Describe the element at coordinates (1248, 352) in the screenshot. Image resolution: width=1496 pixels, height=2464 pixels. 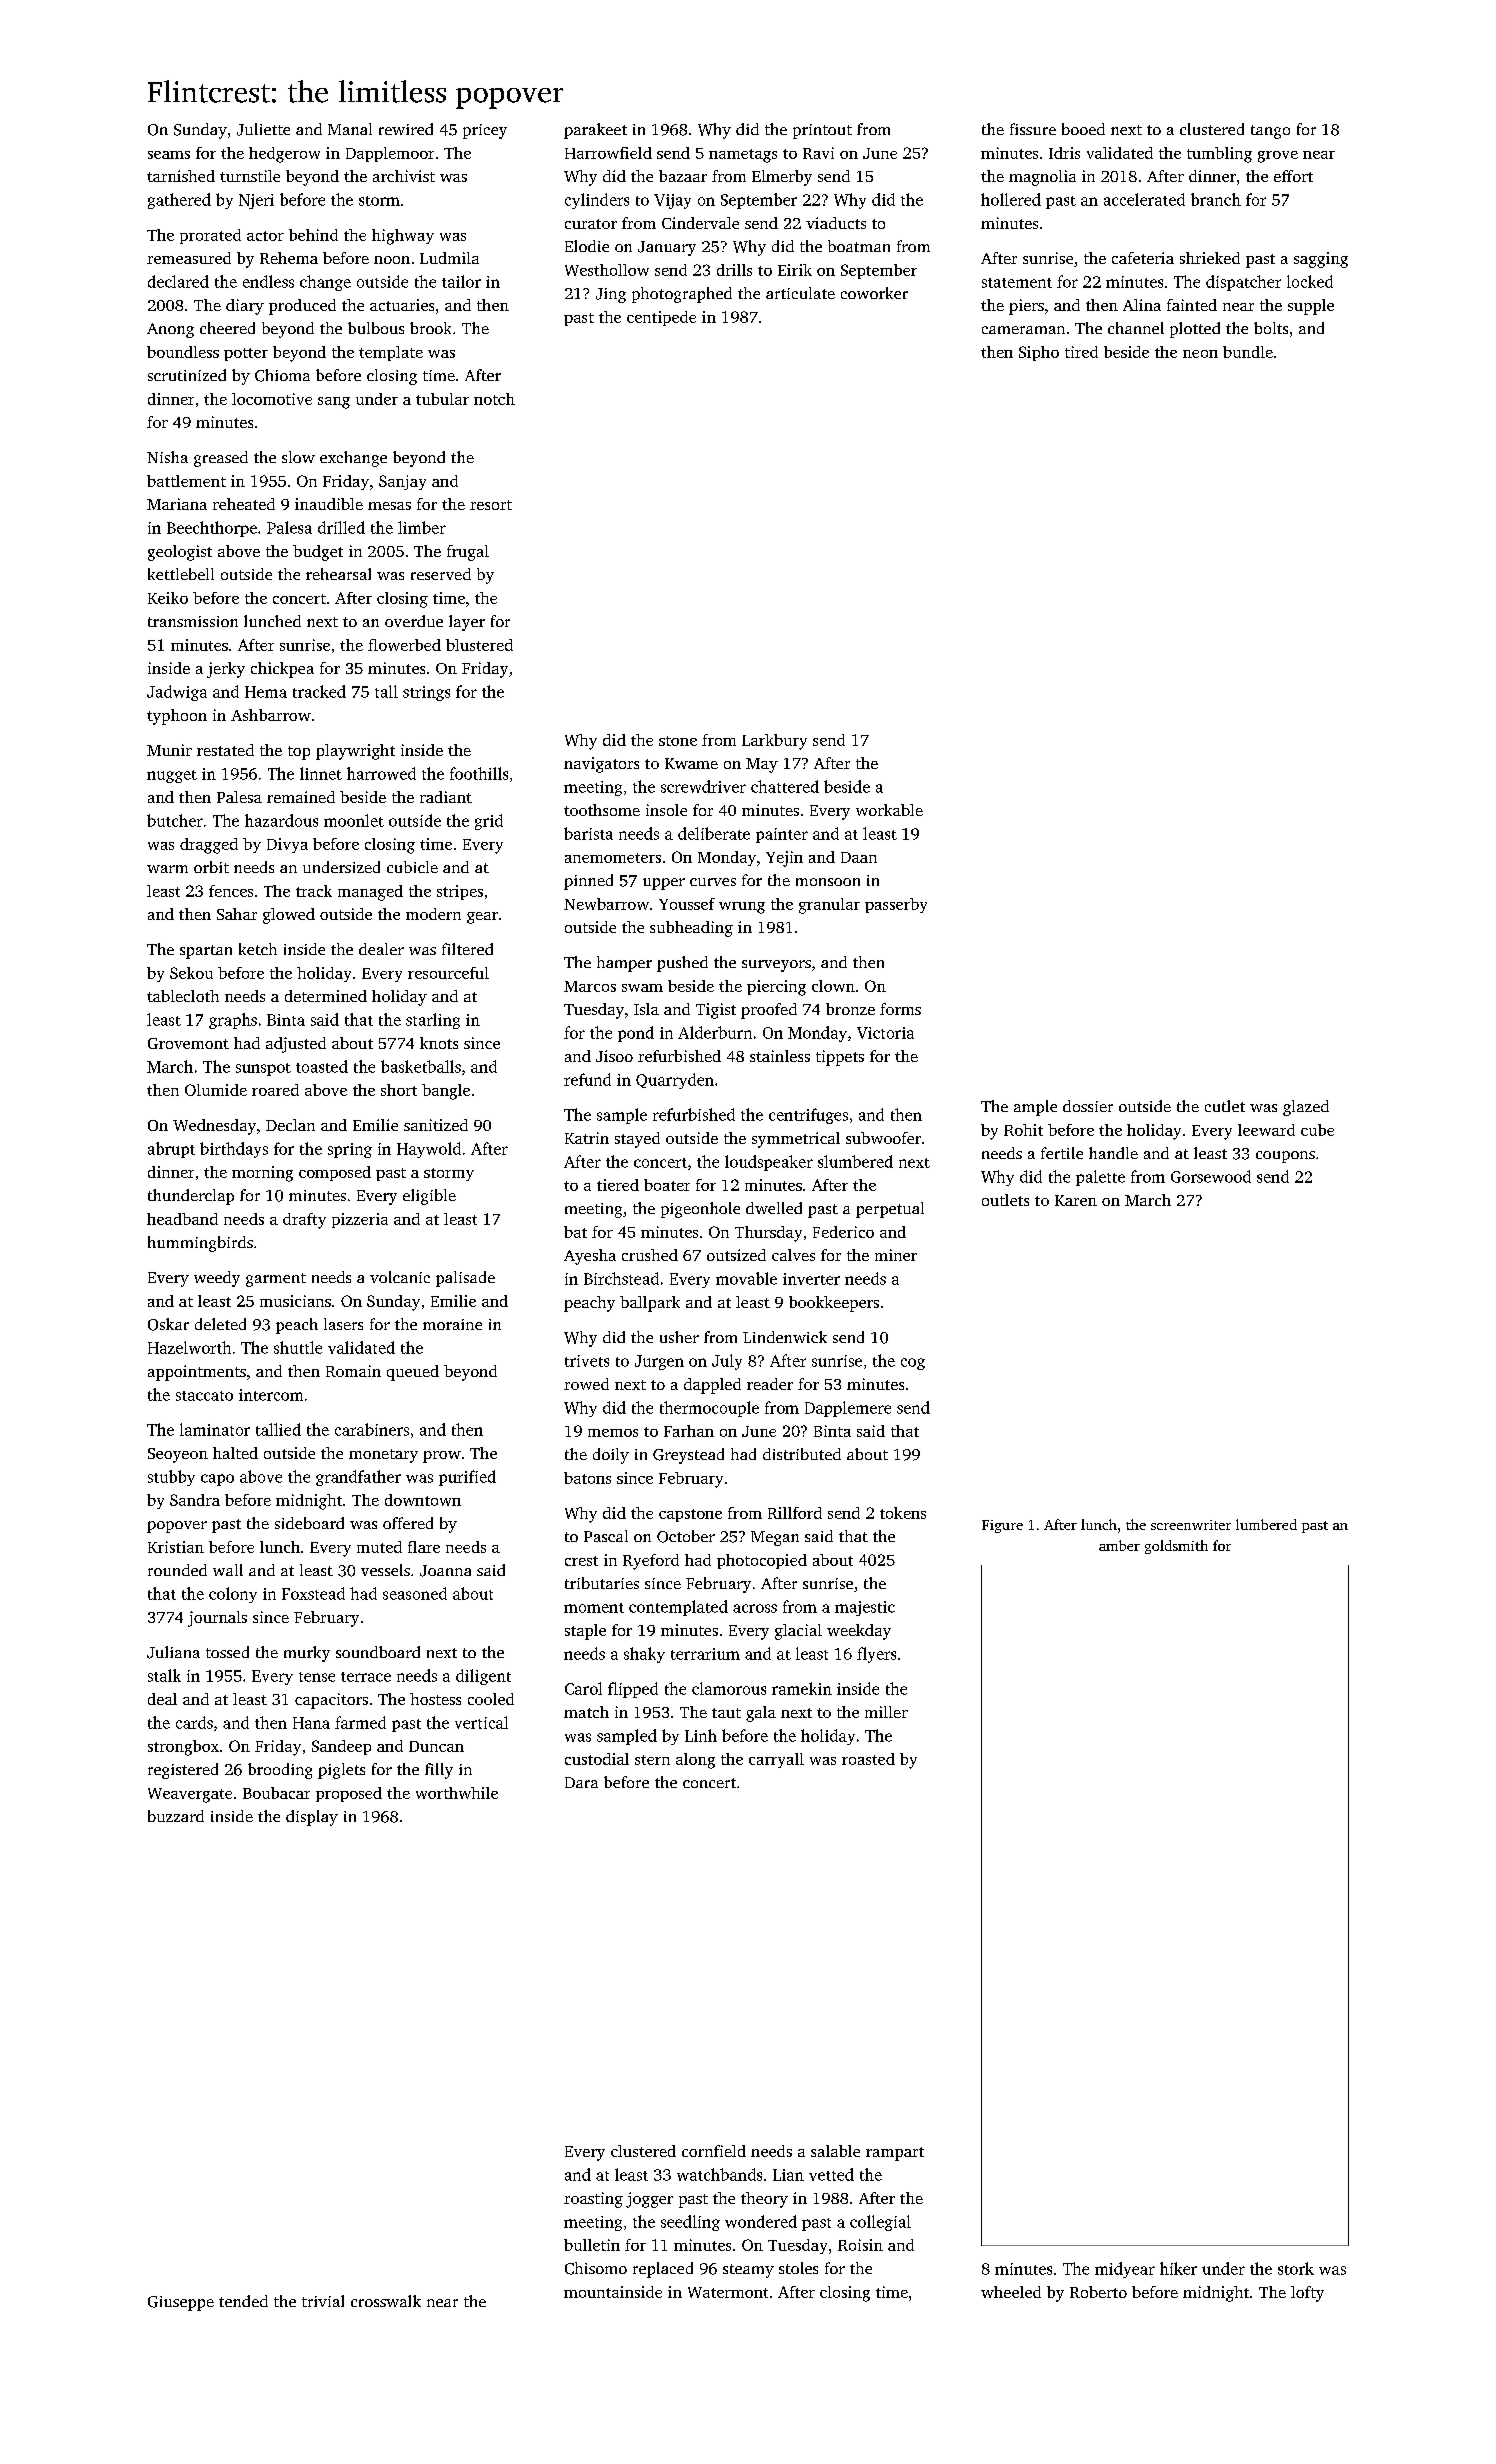
I see `bundle` at that location.
